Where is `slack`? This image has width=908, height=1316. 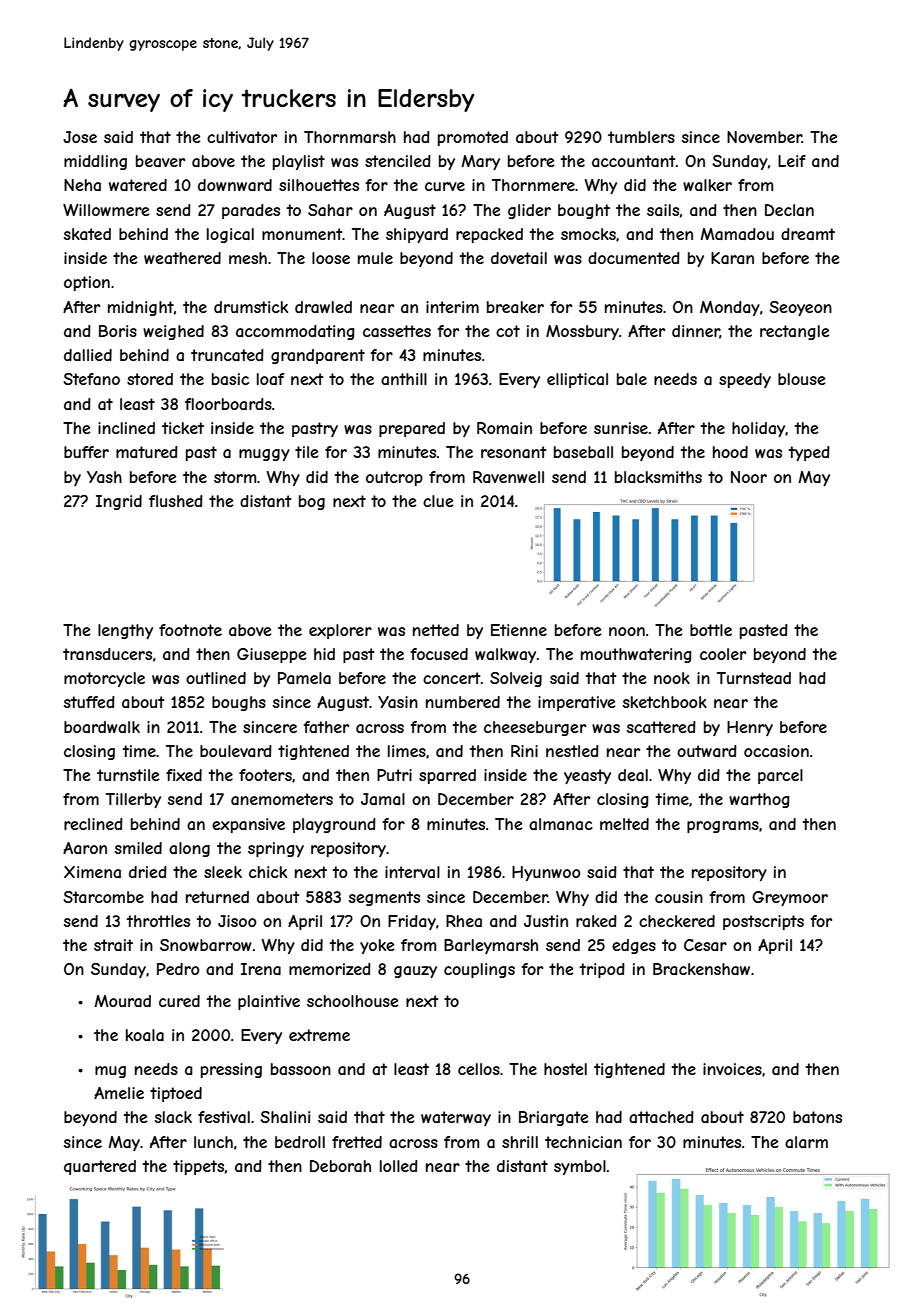
slack is located at coordinates (173, 1117).
